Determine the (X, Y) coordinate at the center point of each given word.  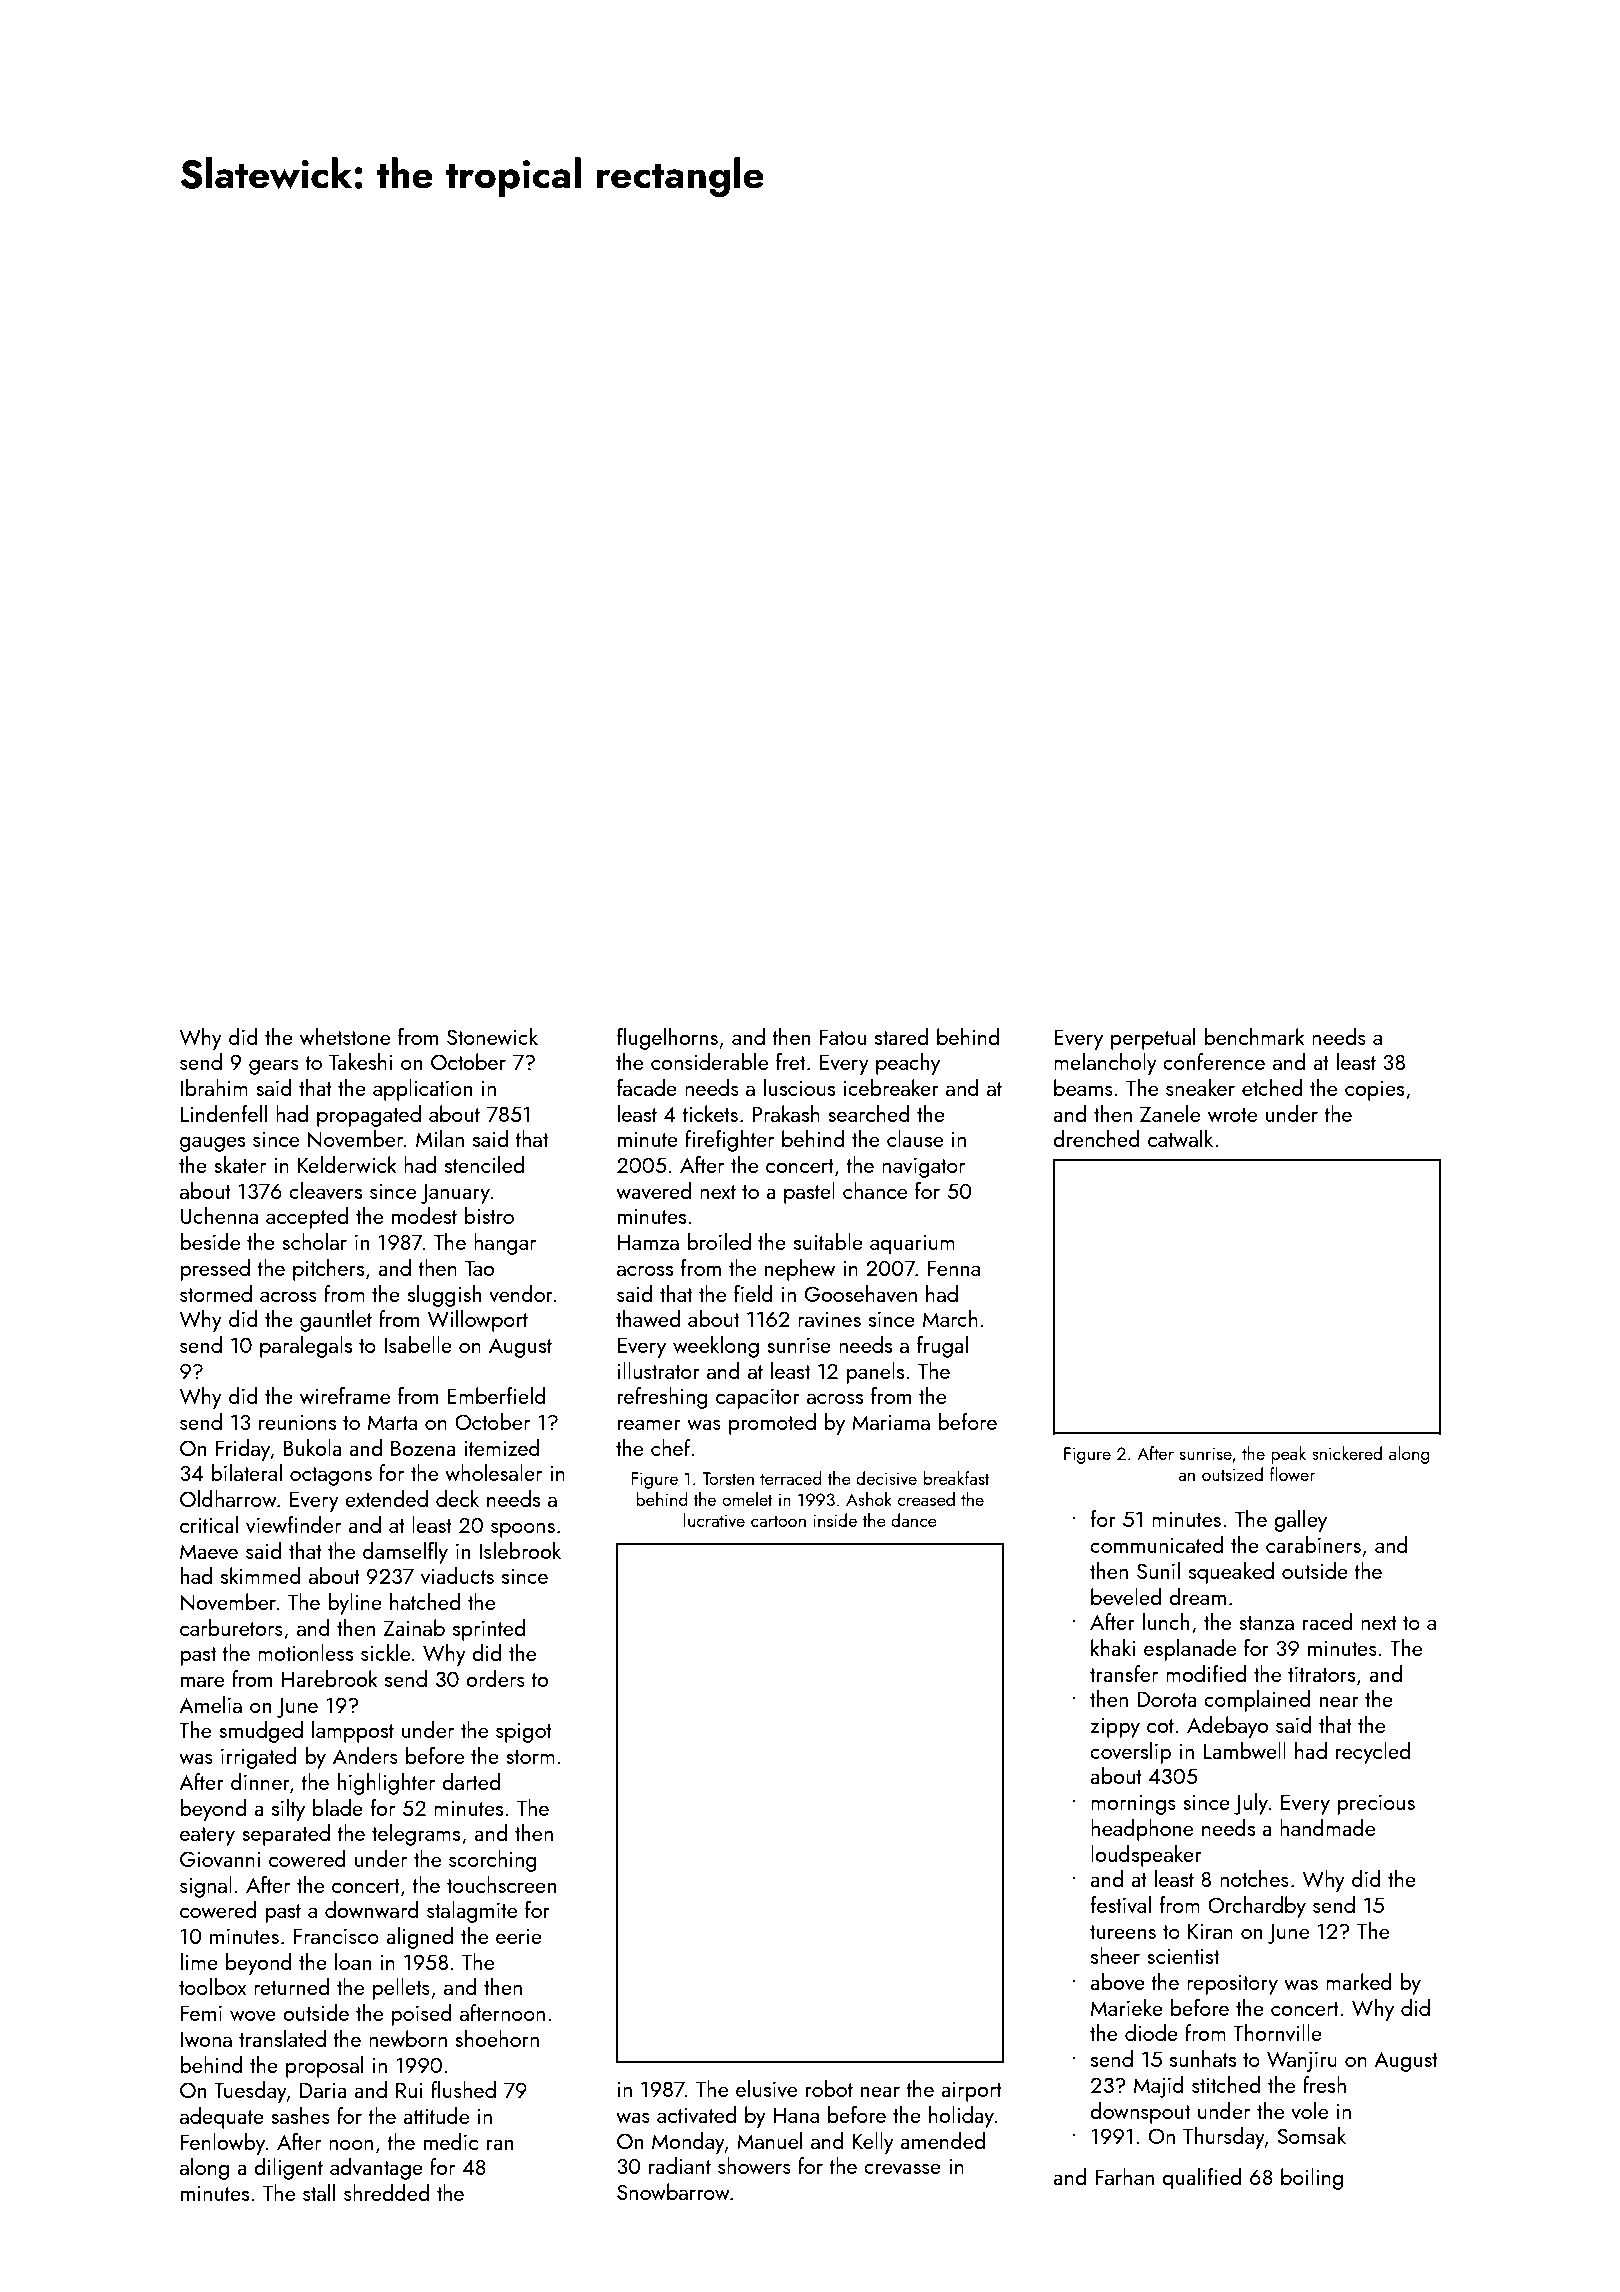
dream (1197, 1596)
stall (319, 2192)
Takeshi (361, 1061)
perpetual (1153, 1039)
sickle (385, 1652)
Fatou (843, 1037)
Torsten (728, 1478)
